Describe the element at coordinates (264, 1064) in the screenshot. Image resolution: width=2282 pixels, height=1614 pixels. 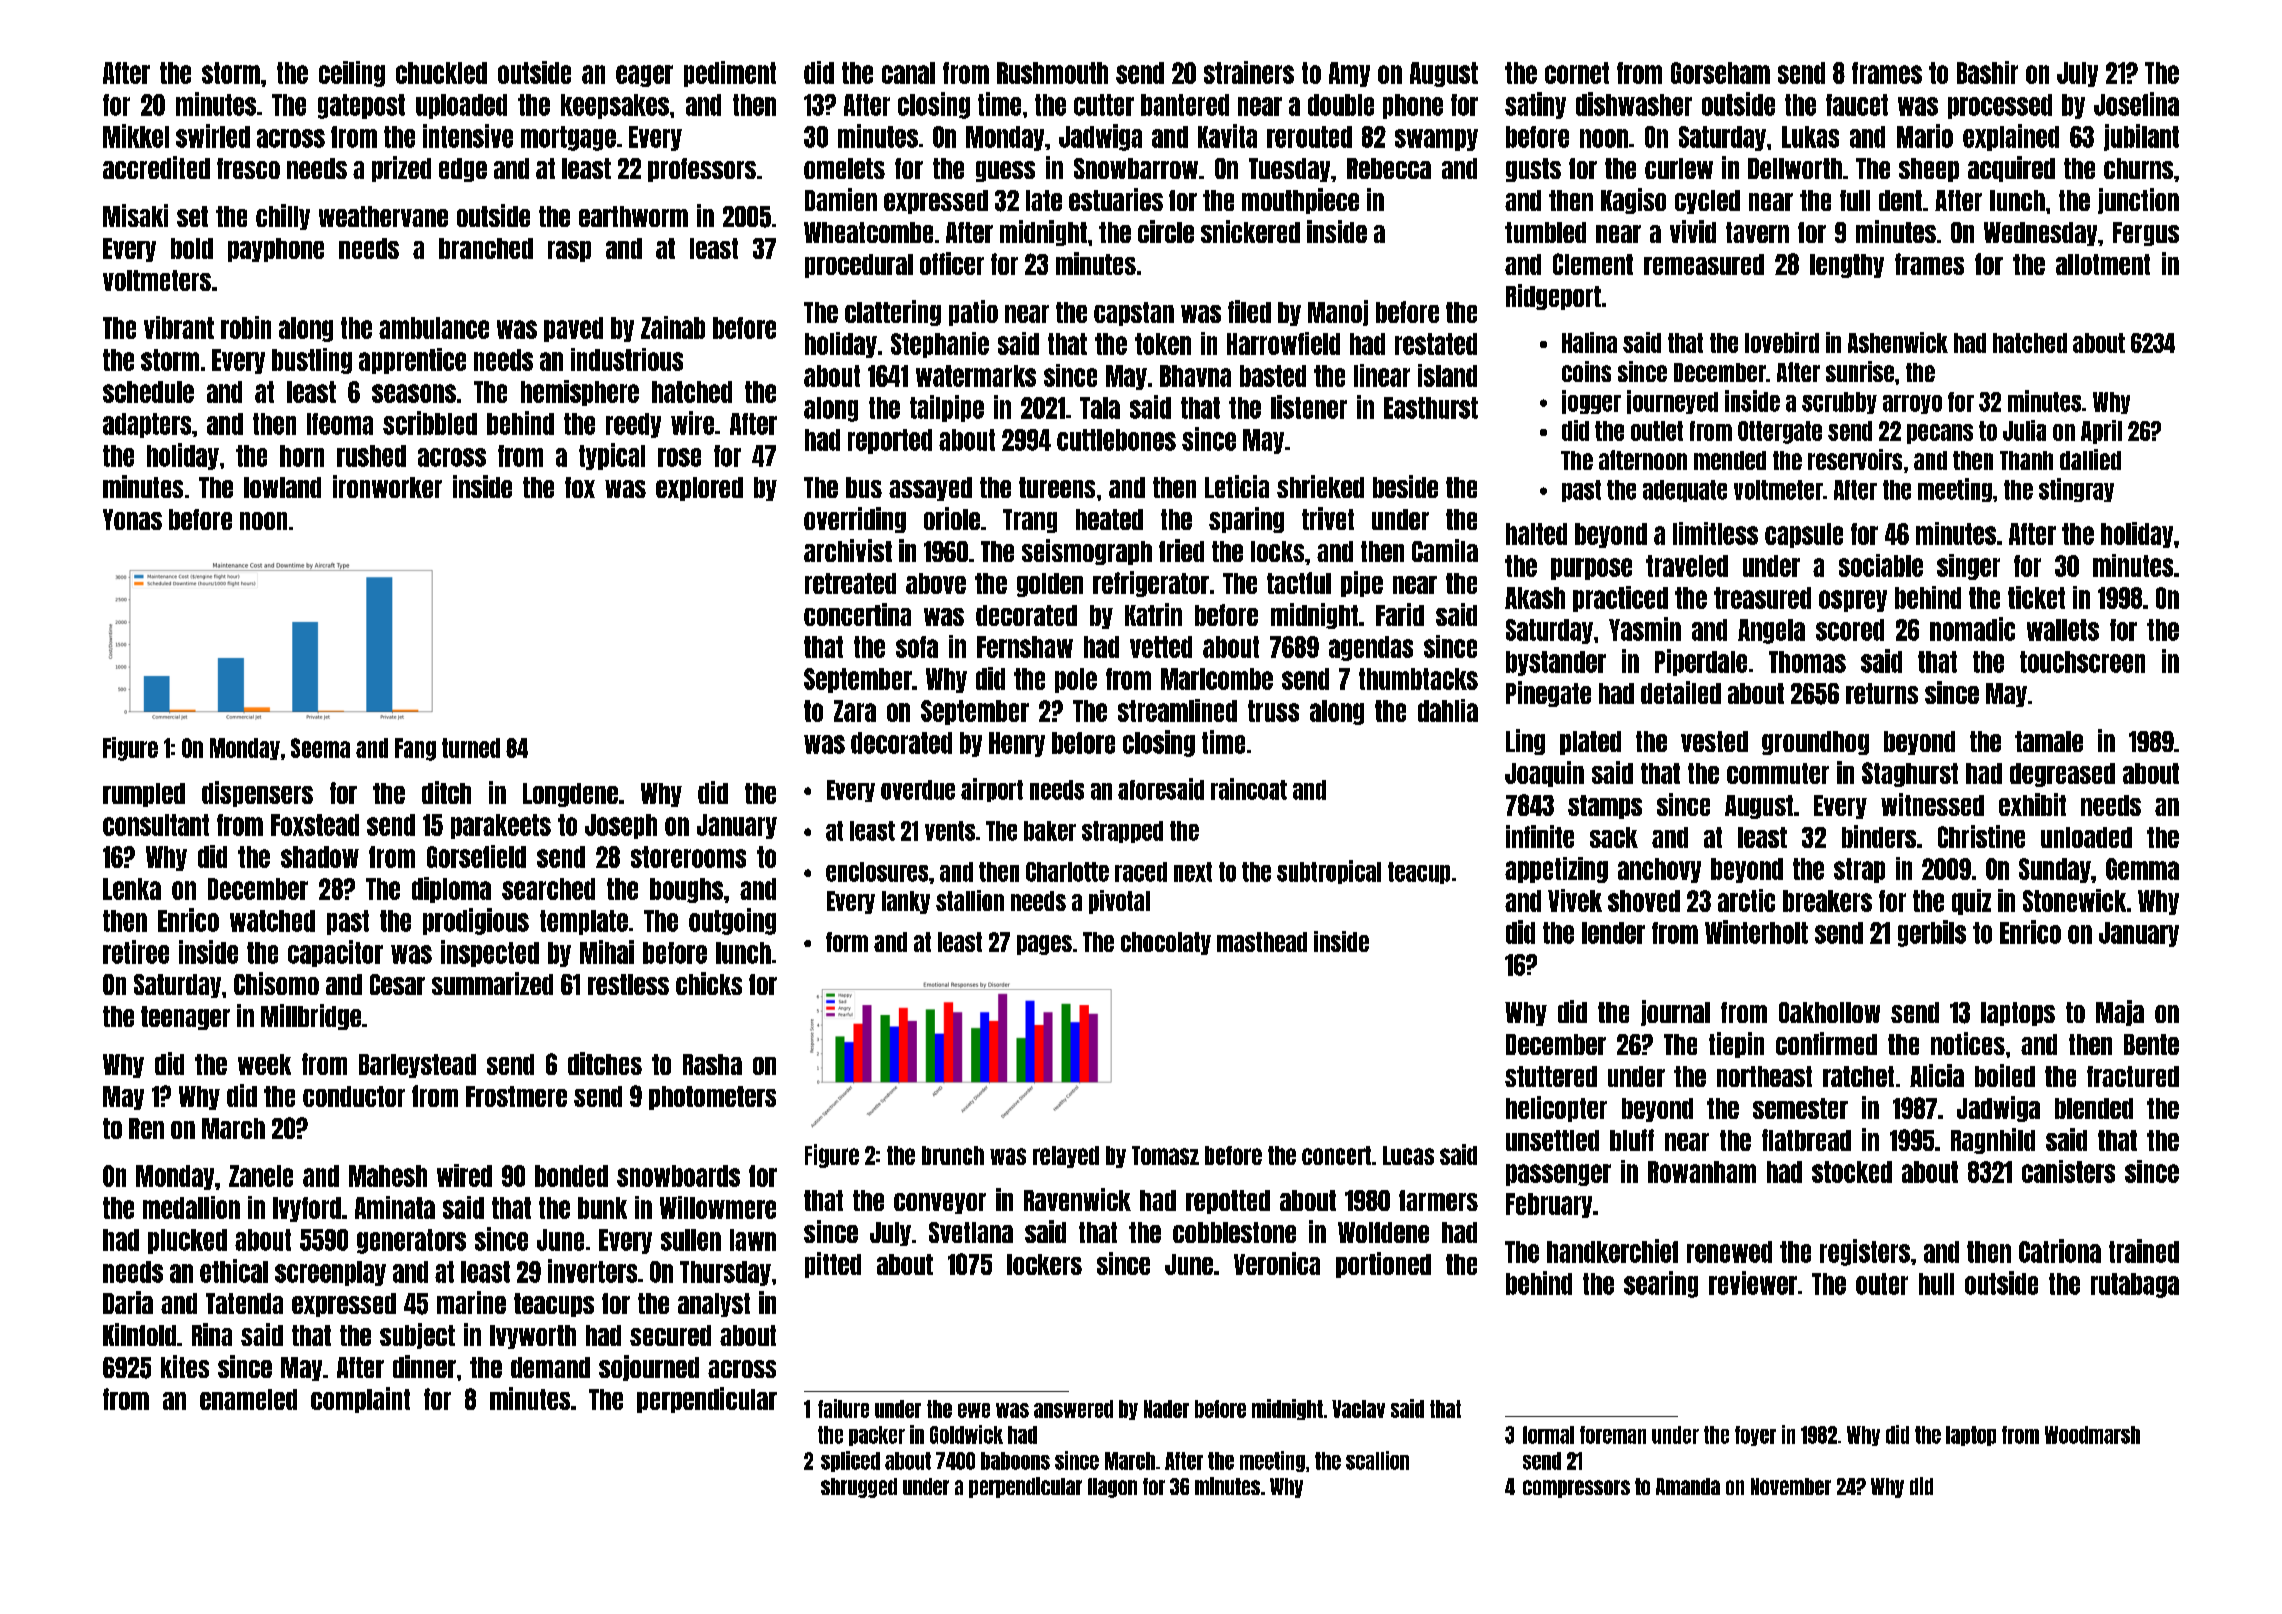
I see `week` at that location.
